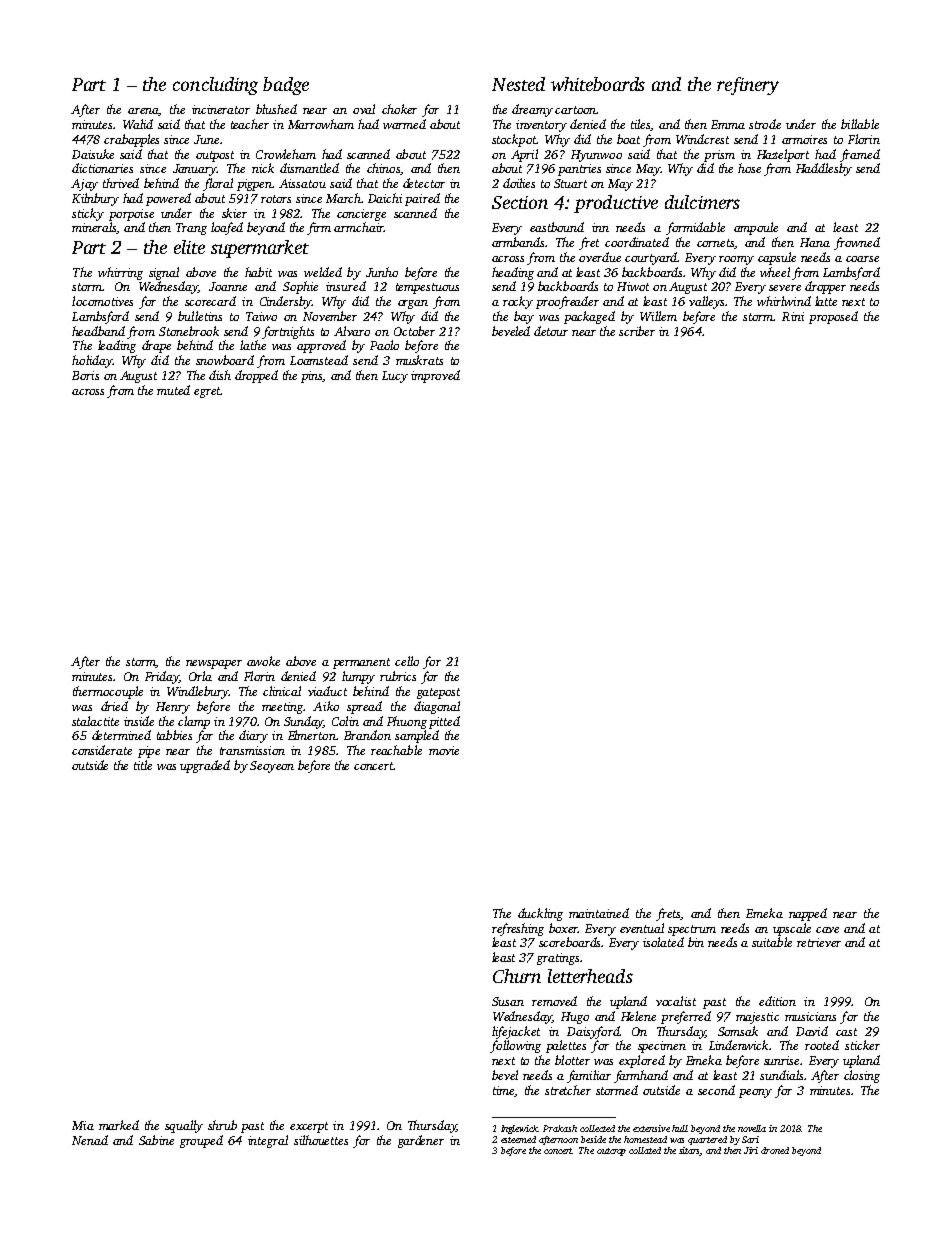 The width and height of the page is (952, 1233). I want to click on Friday, so click(162, 677).
